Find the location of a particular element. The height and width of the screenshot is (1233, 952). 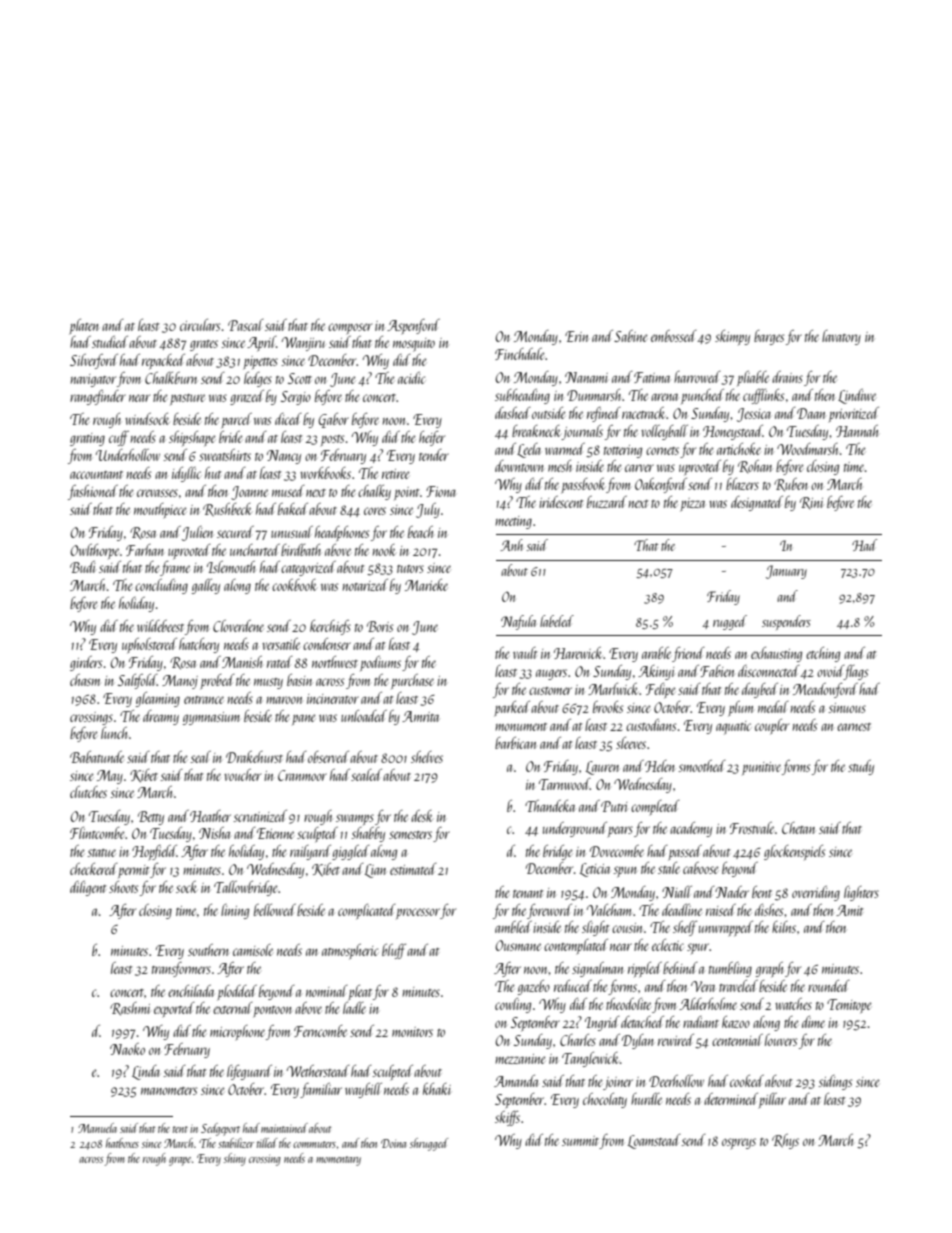

probed is located at coordinates (218, 681).
